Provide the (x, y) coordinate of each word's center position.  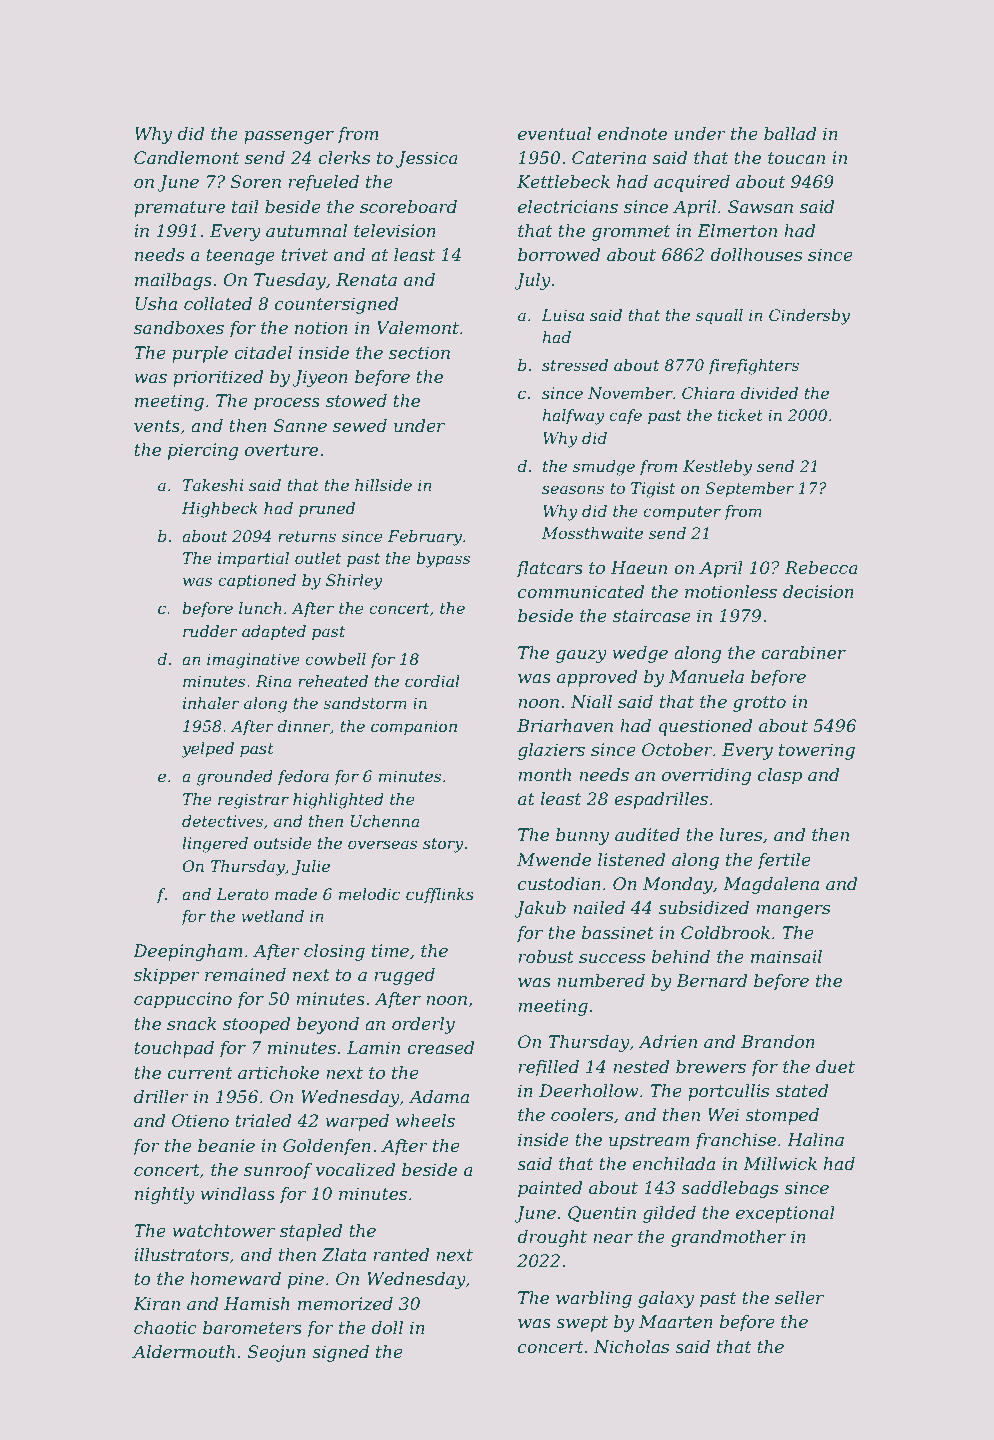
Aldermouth (183, 1352)
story (443, 845)
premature (179, 209)
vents (157, 426)
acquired (692, 183)
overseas (382, 844)
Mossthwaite (592, 533)
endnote (632, 134)
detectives (222, 821)
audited (647, 835)
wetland (272, 916)
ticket (740, 415)
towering (817, 751)
